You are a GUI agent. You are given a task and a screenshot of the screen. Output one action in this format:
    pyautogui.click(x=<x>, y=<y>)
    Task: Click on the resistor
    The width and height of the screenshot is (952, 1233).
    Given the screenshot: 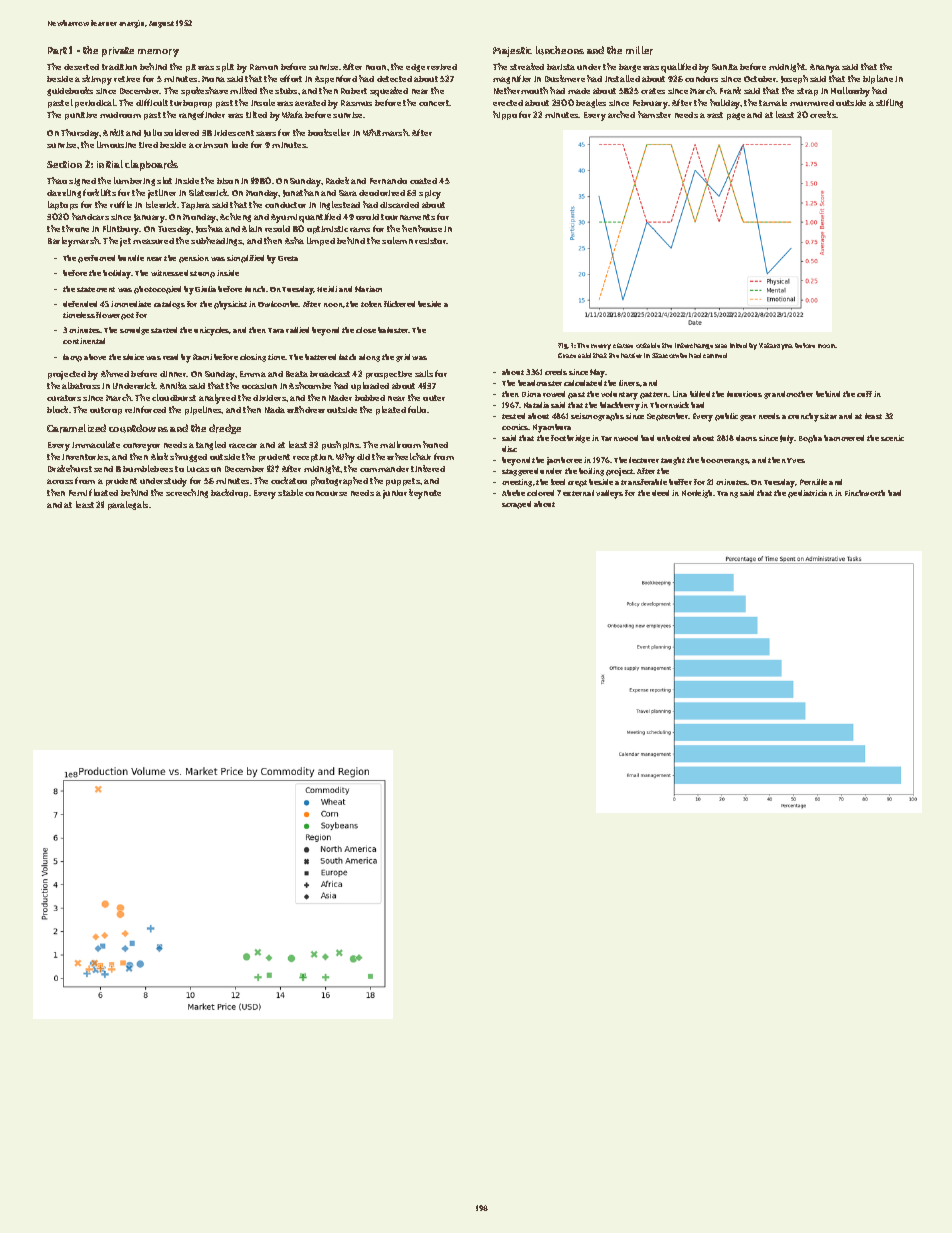 What is the action you would take?
    pyautogui.click(x=431, y=241)
